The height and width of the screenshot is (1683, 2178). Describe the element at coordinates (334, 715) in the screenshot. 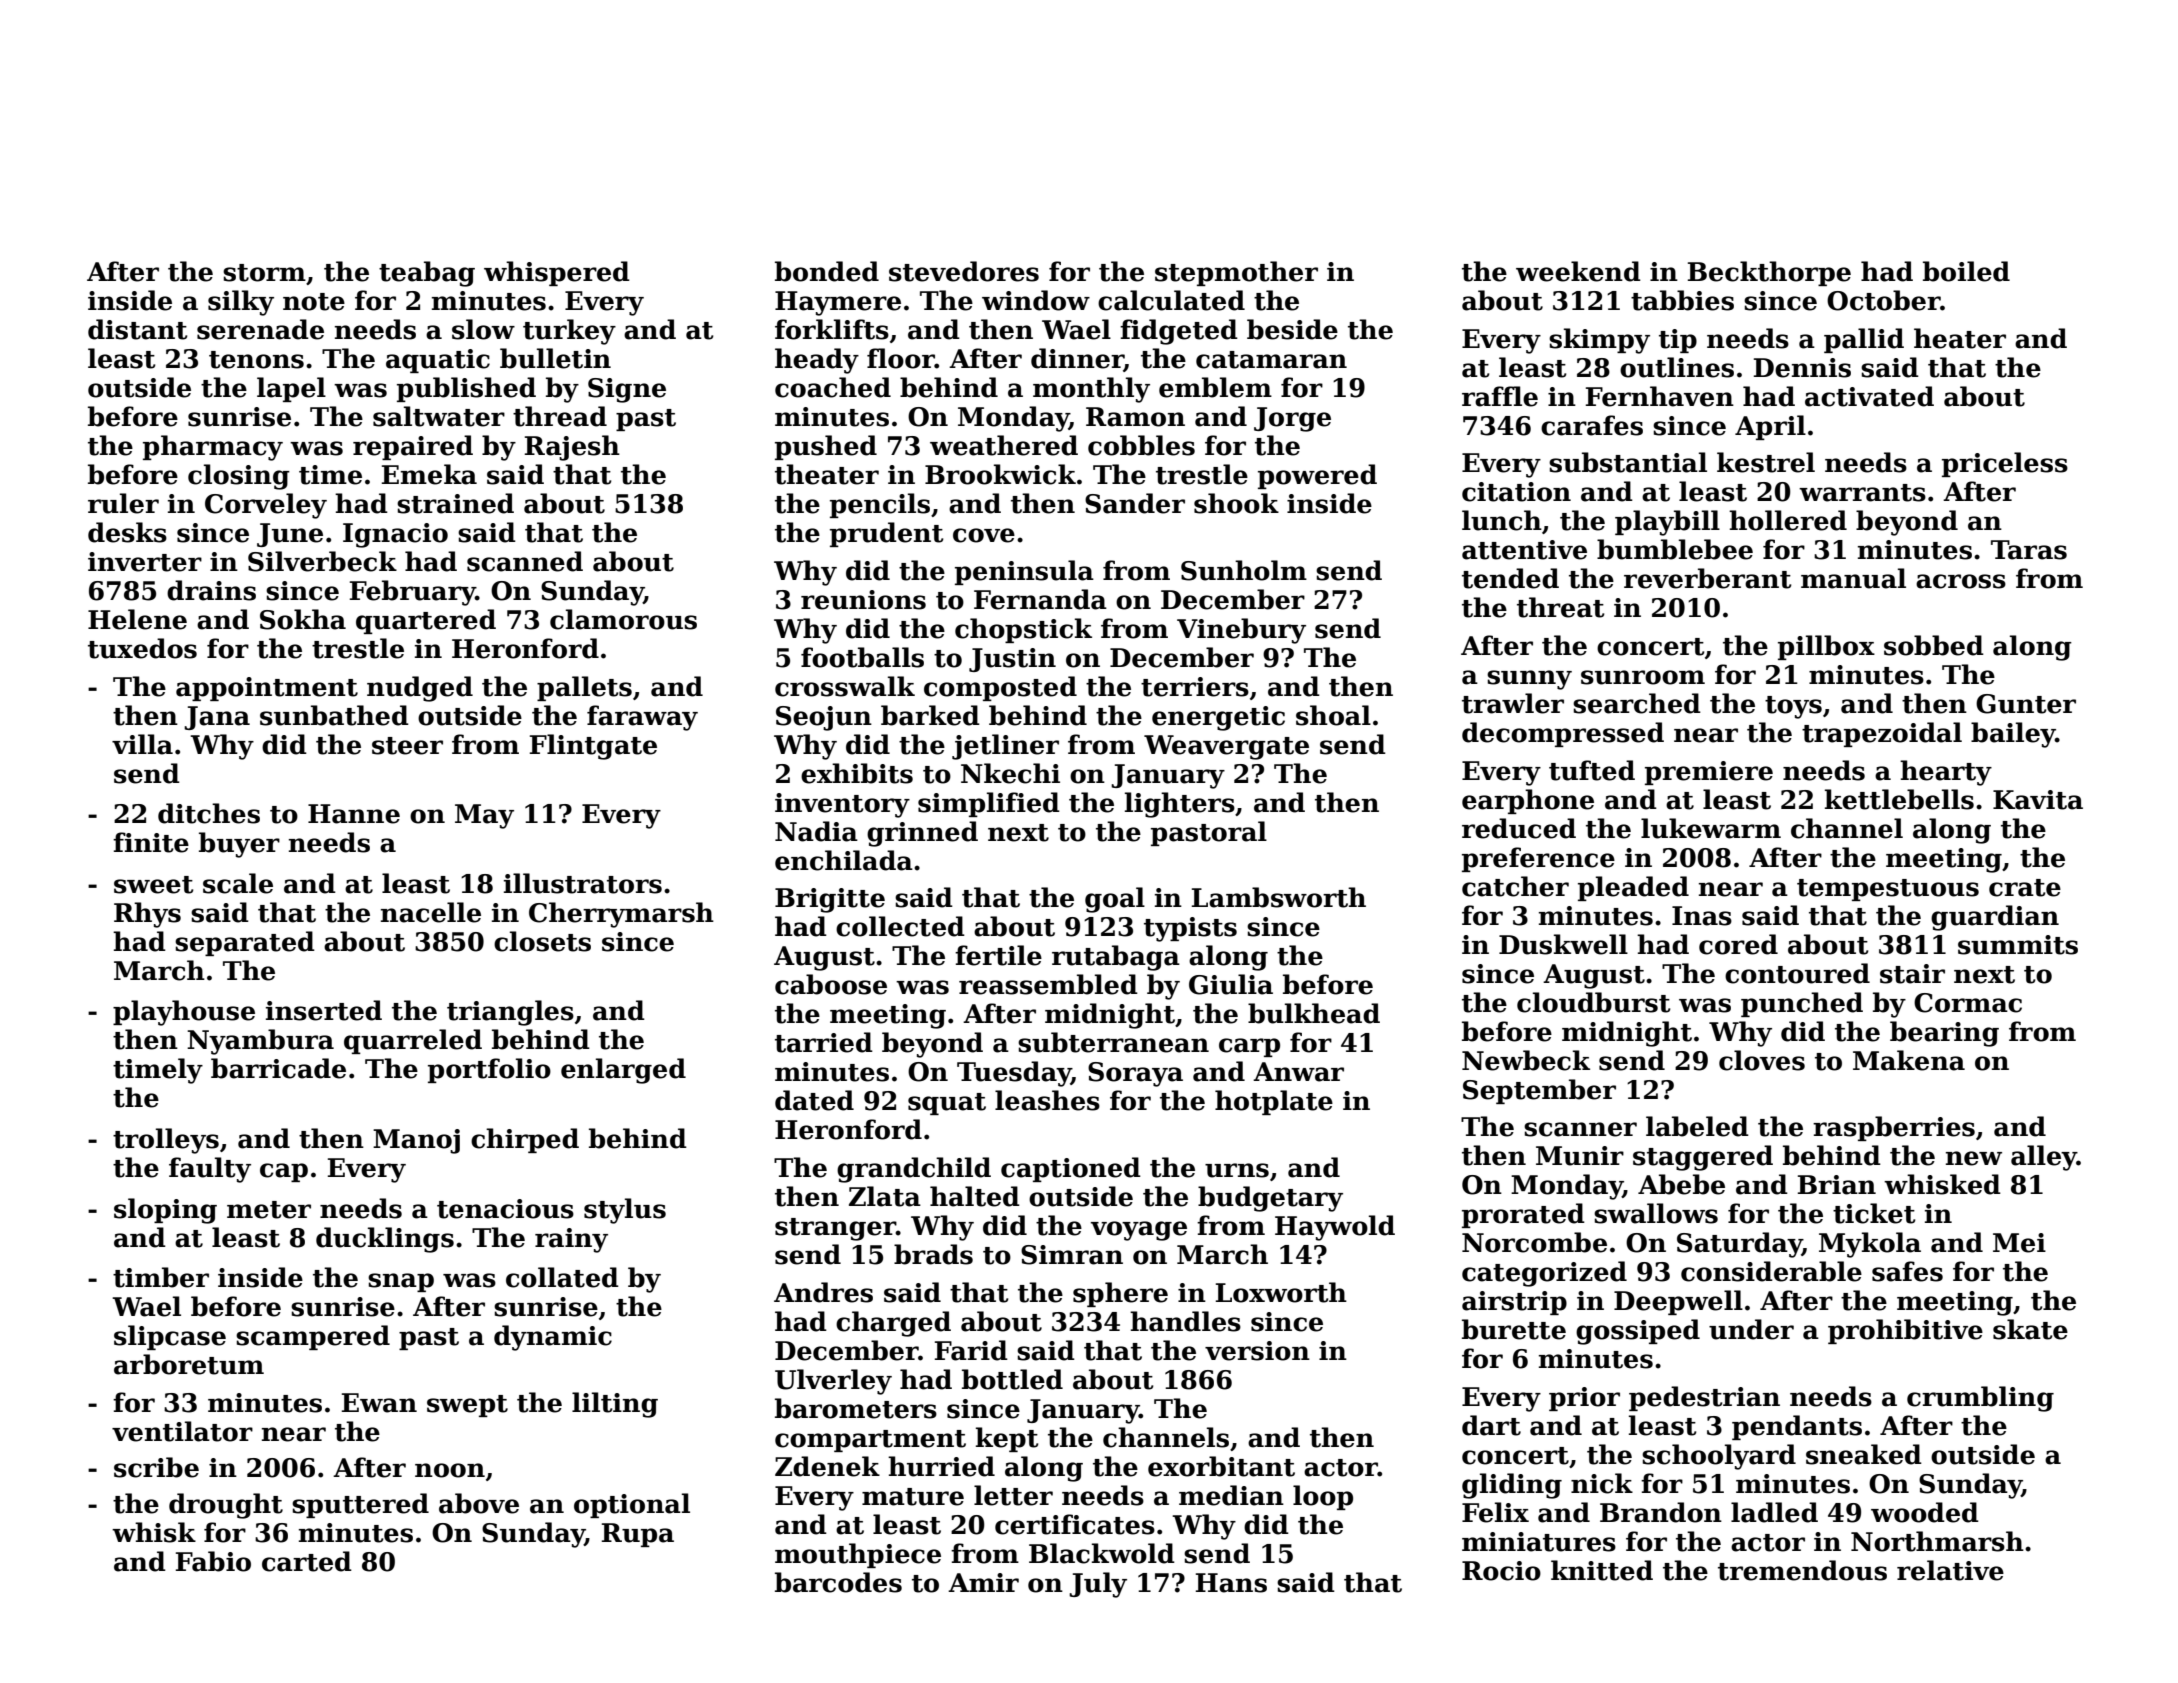

I see `sunbathed` at that location.
